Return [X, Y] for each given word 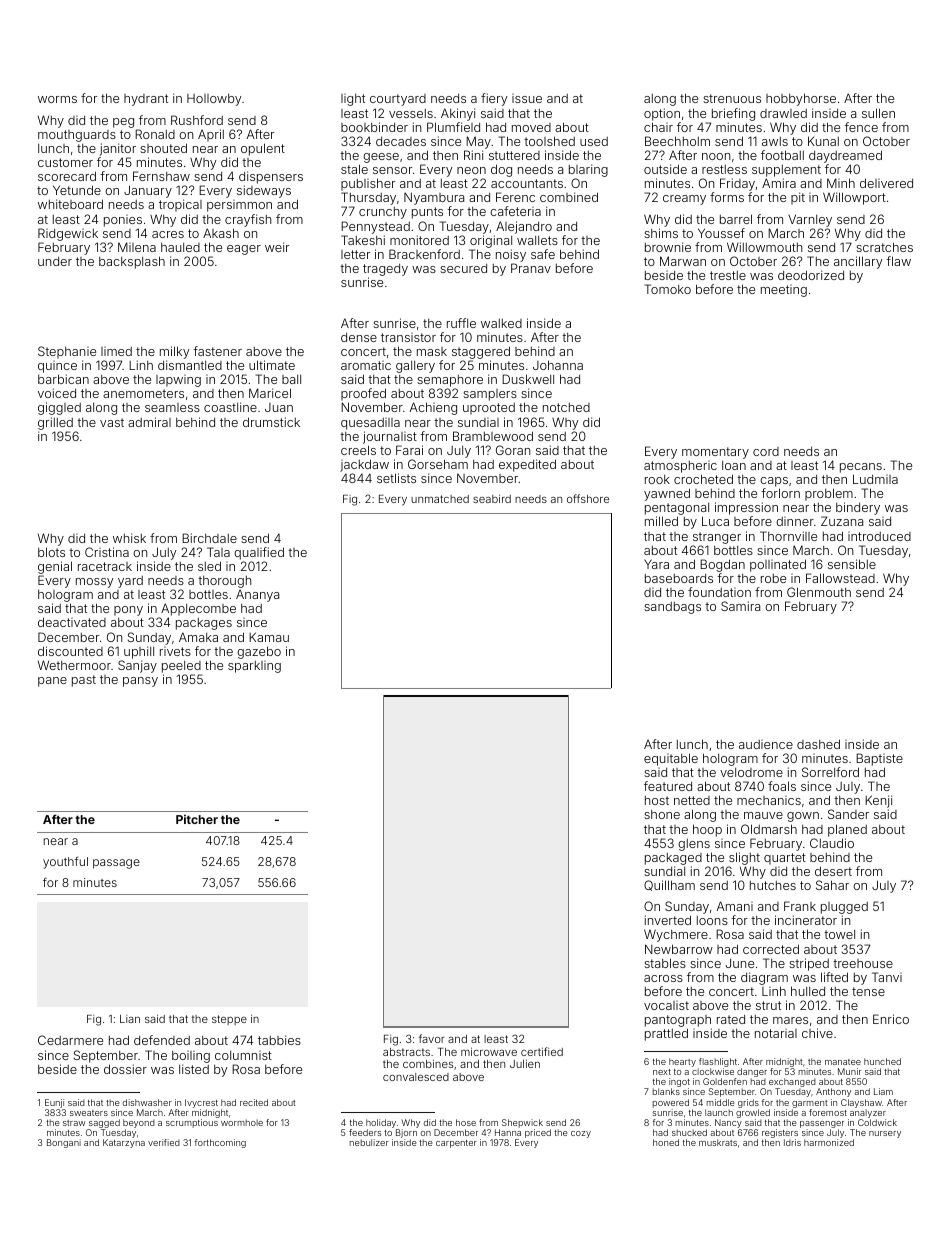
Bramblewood [493, 436]
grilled [55, 423]
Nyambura [434, 198]
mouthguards [77, 136]
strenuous [732, 98]
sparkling [254, 667]
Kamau [269, 637]
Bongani [64, 1143]
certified [542, 1051]
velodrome [751, 772]
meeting [784, 291]
